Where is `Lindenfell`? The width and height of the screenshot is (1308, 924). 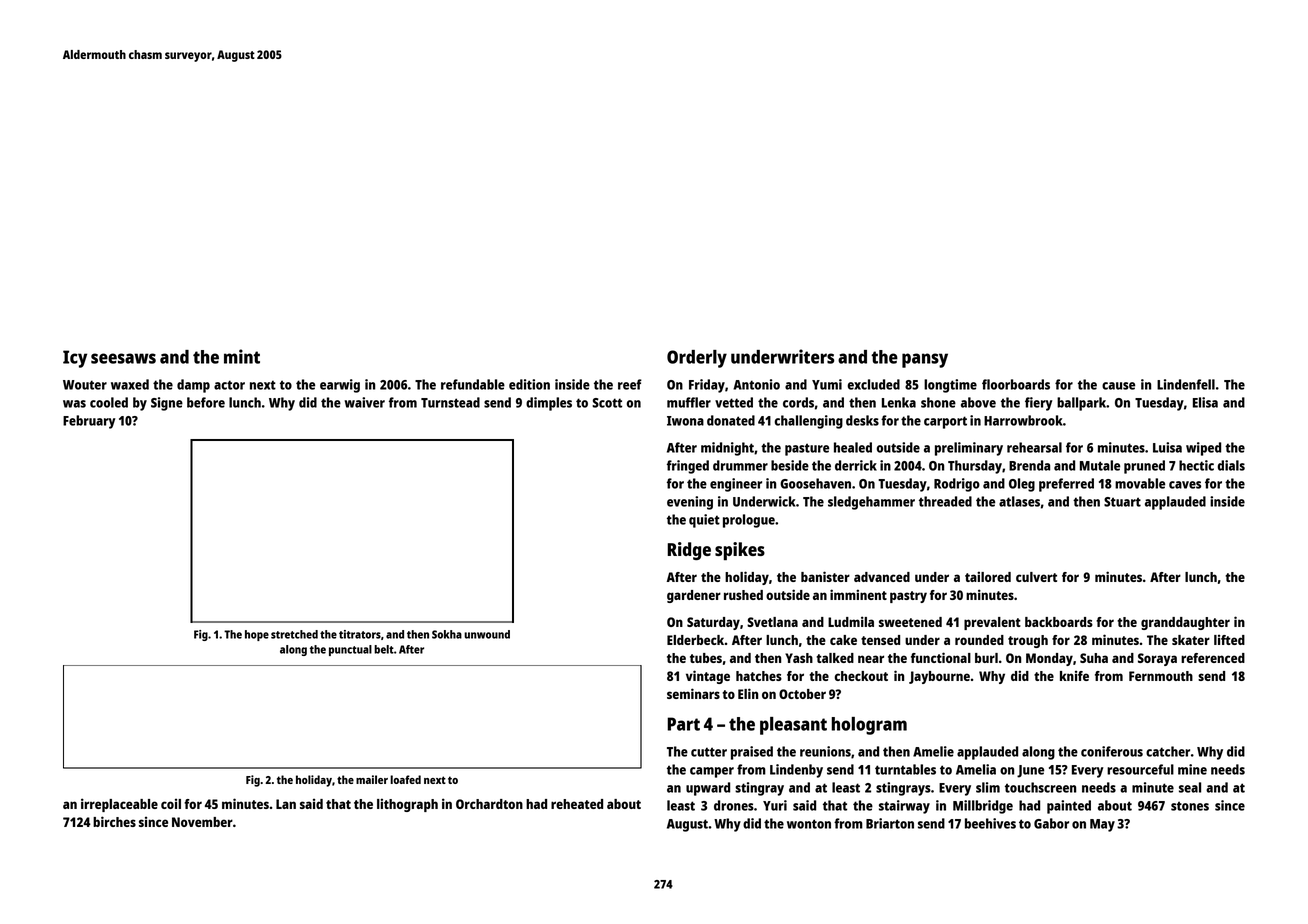
Lindenfell is located at coordinates (1186, 384).
